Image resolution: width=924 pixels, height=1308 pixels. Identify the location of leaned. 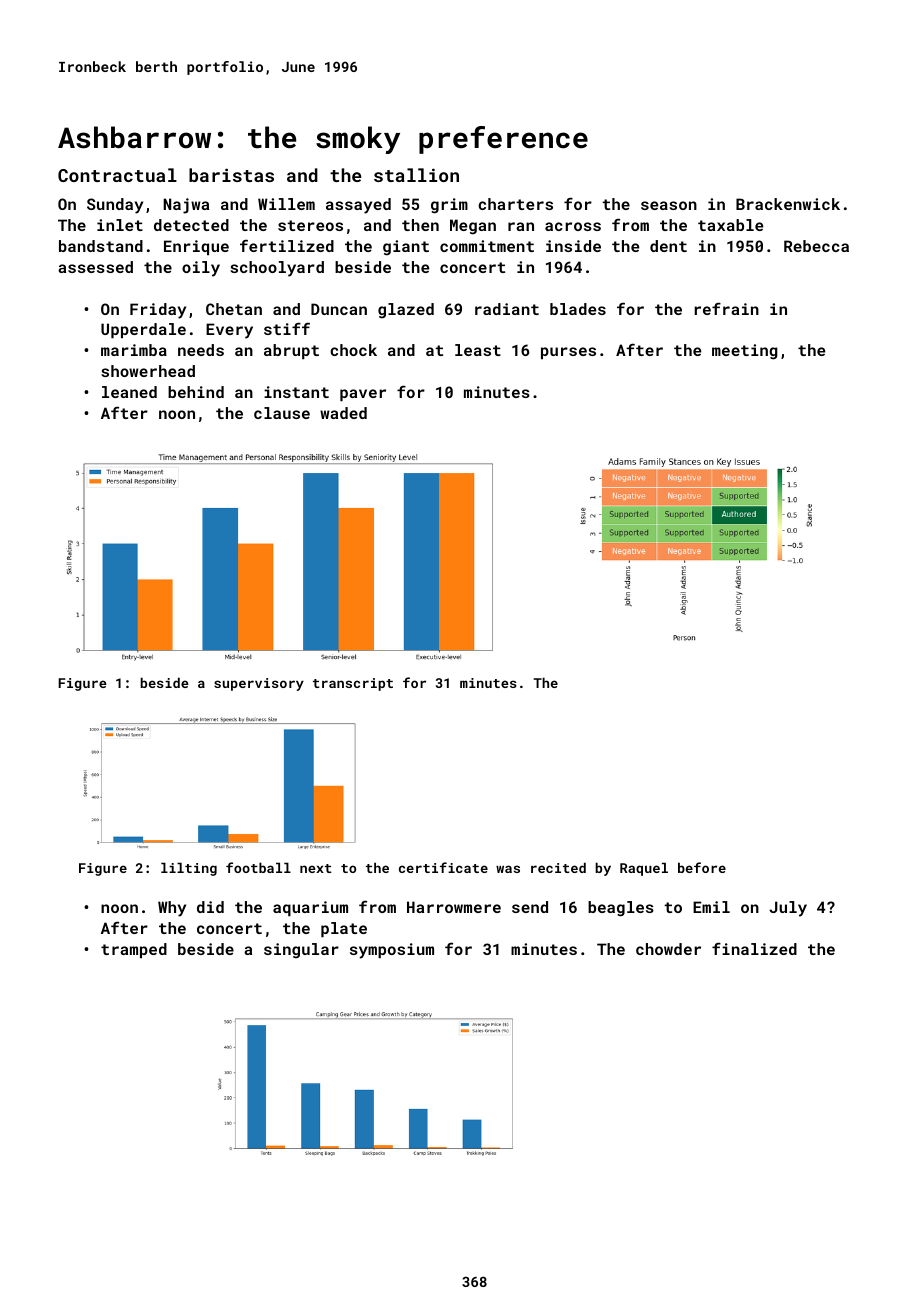
(129, 392).
